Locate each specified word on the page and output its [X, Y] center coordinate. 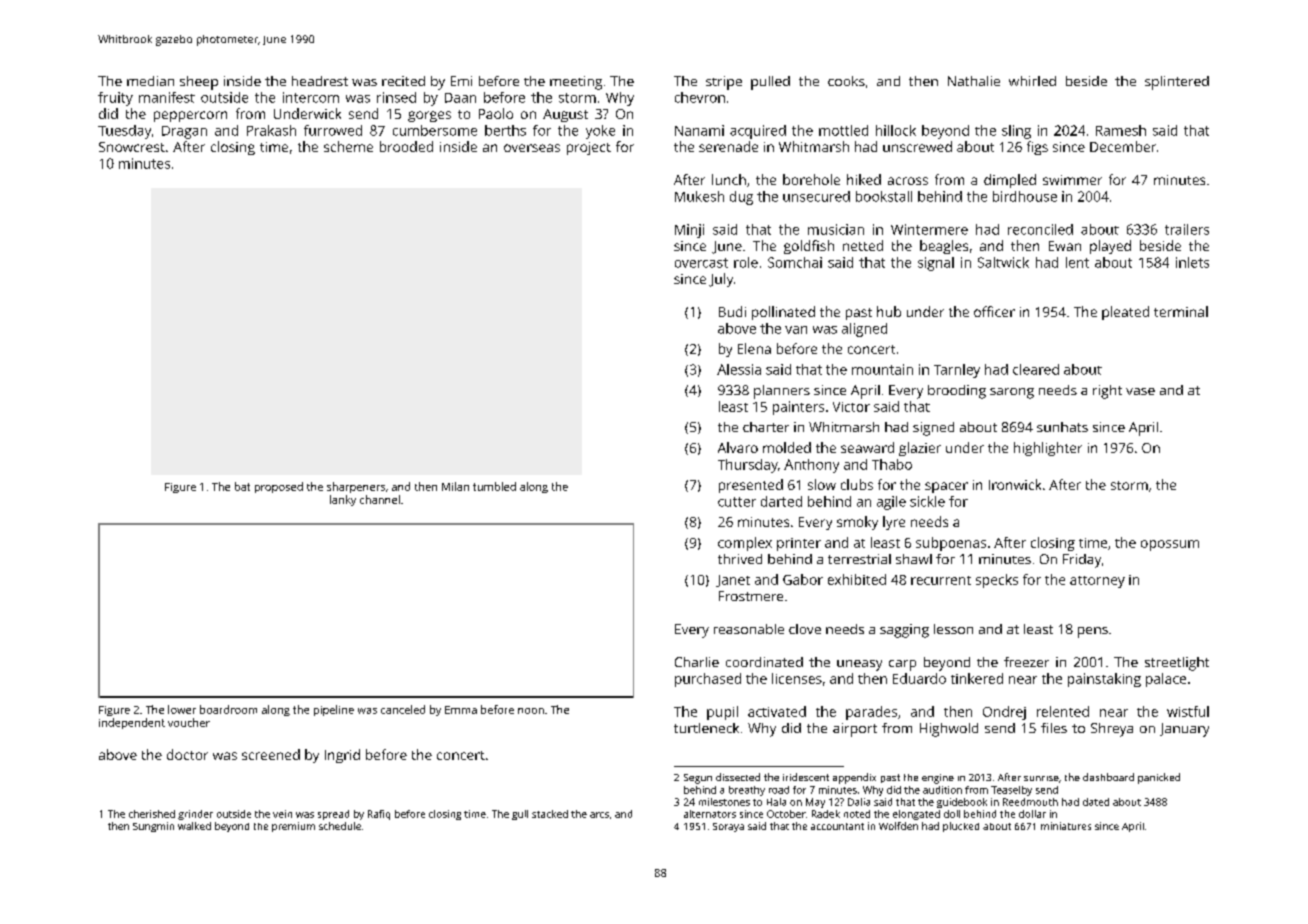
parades [871, 713]
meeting [576, 83]
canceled [403, 709]
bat [242, 486]
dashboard [1108, 777]
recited [403, 81]
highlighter [1048, 449]
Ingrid [342, 756]
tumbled [494, 486]
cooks [846, 81]
